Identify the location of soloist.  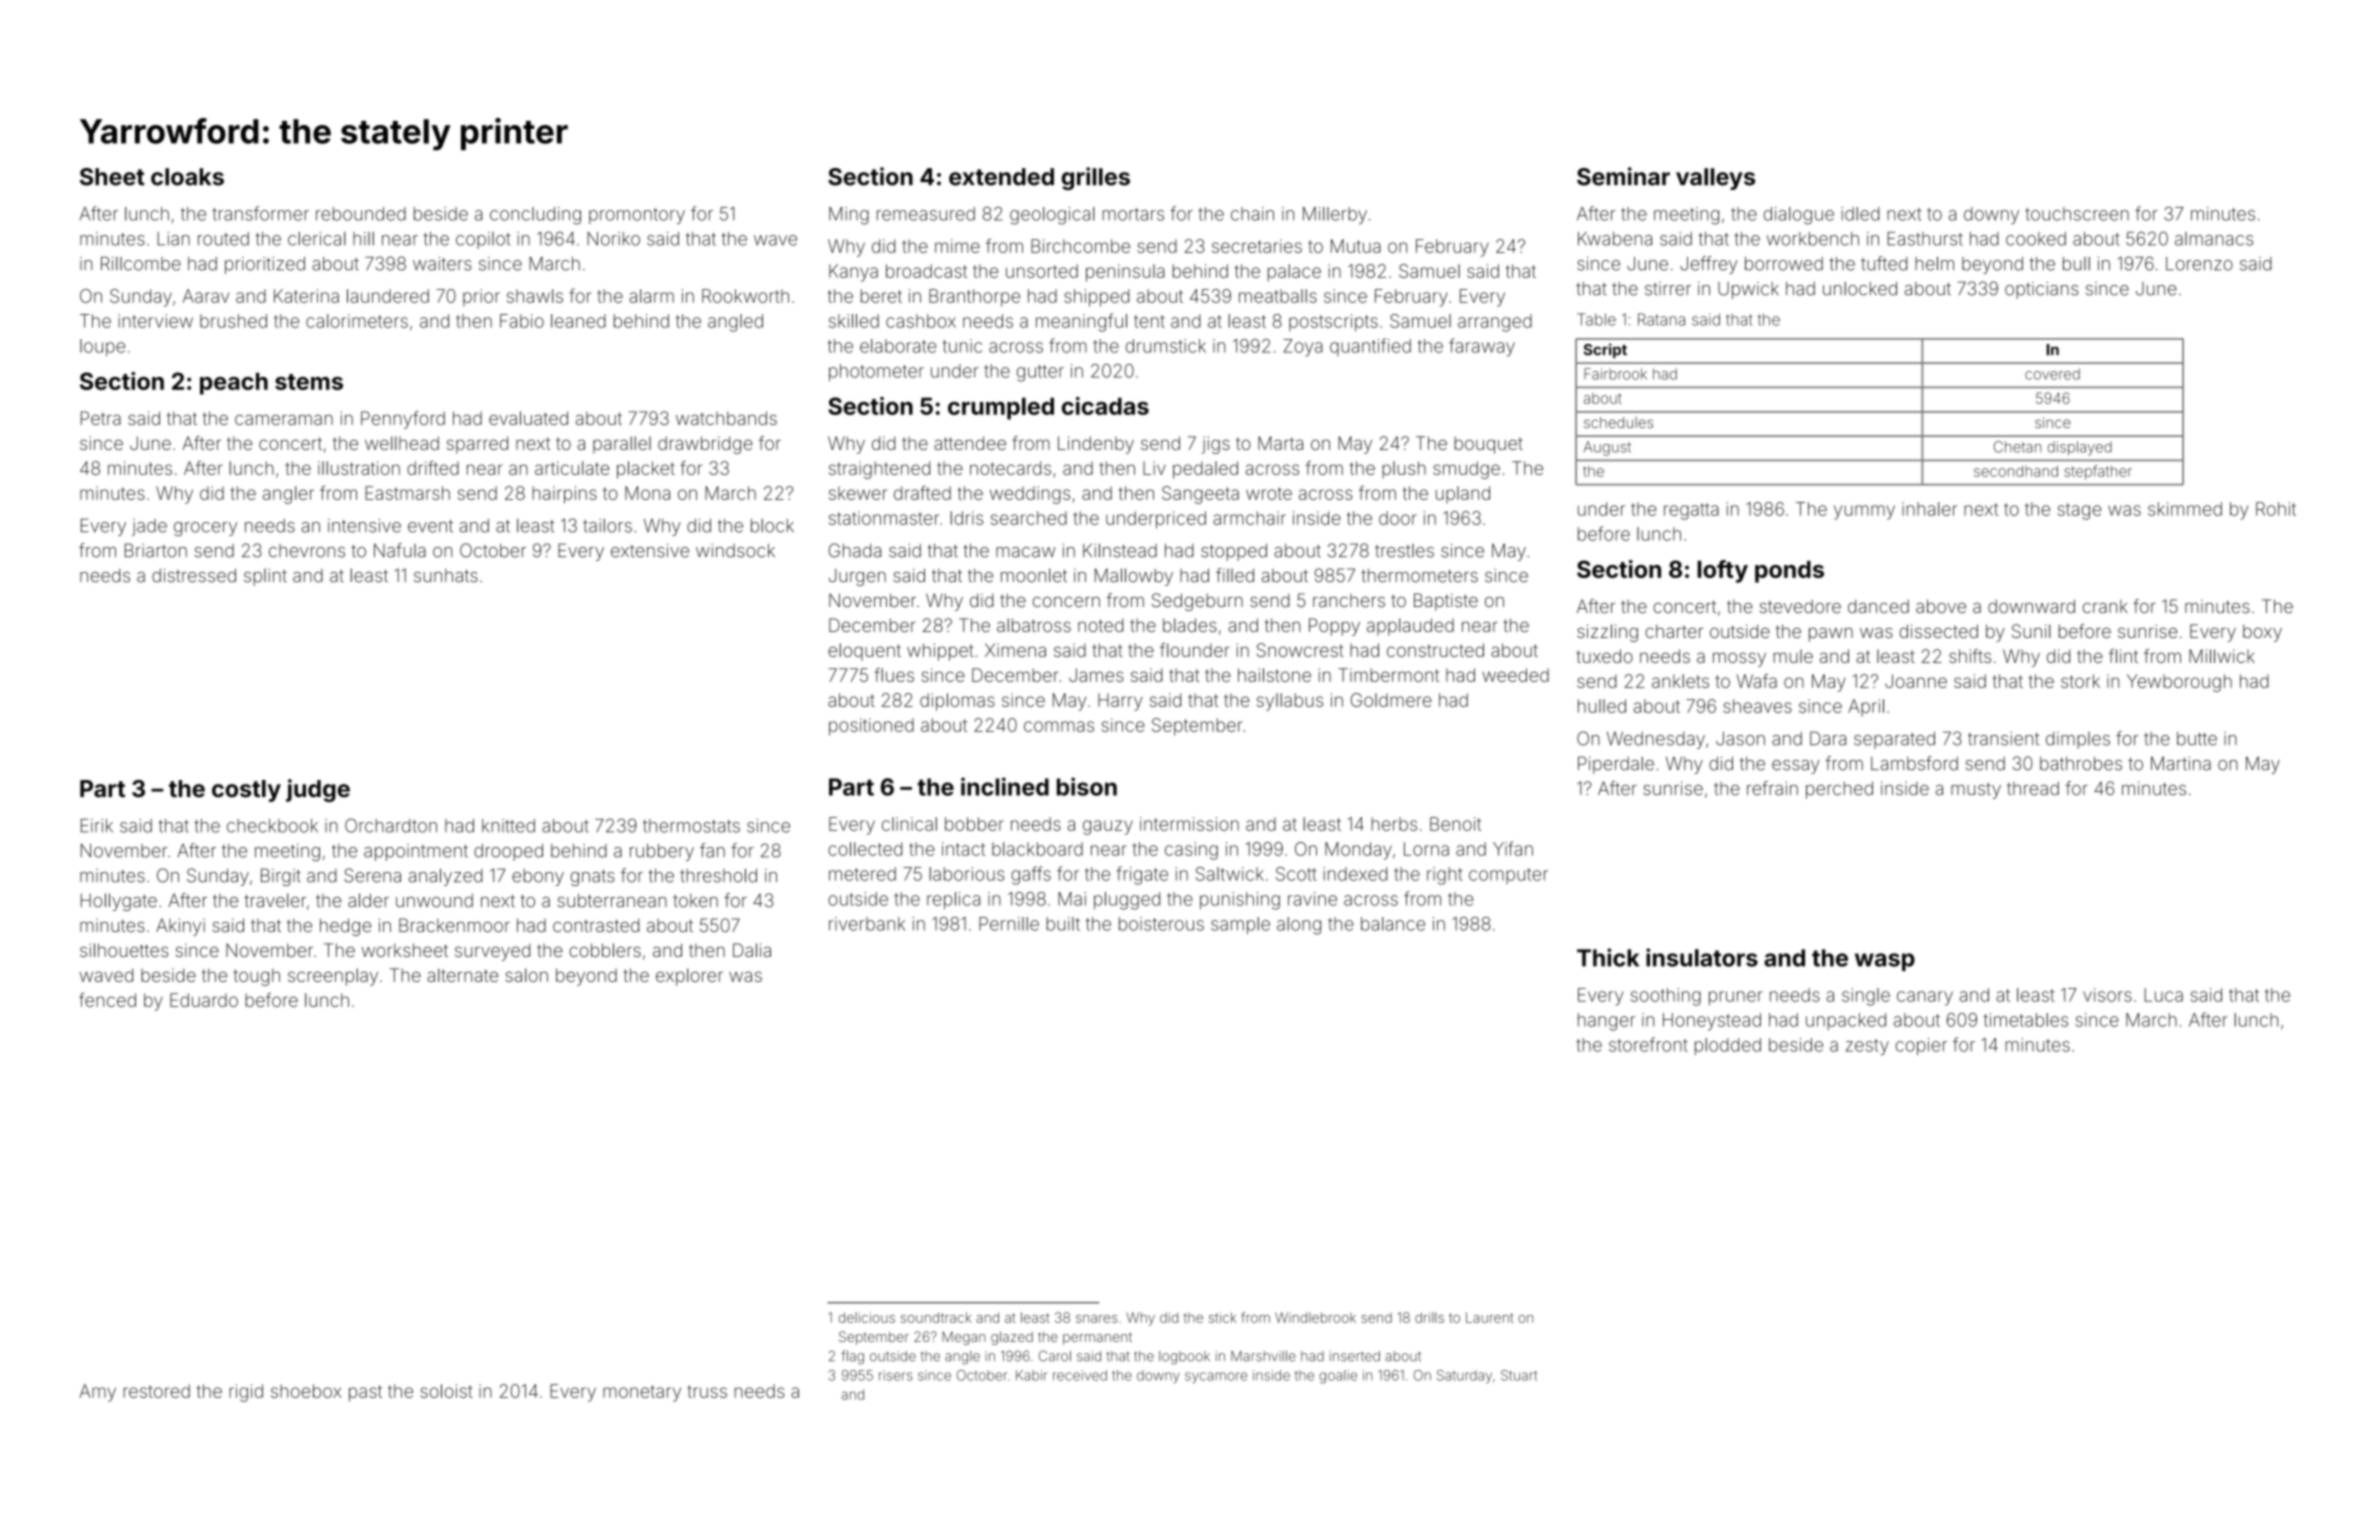
(446, 1391).
